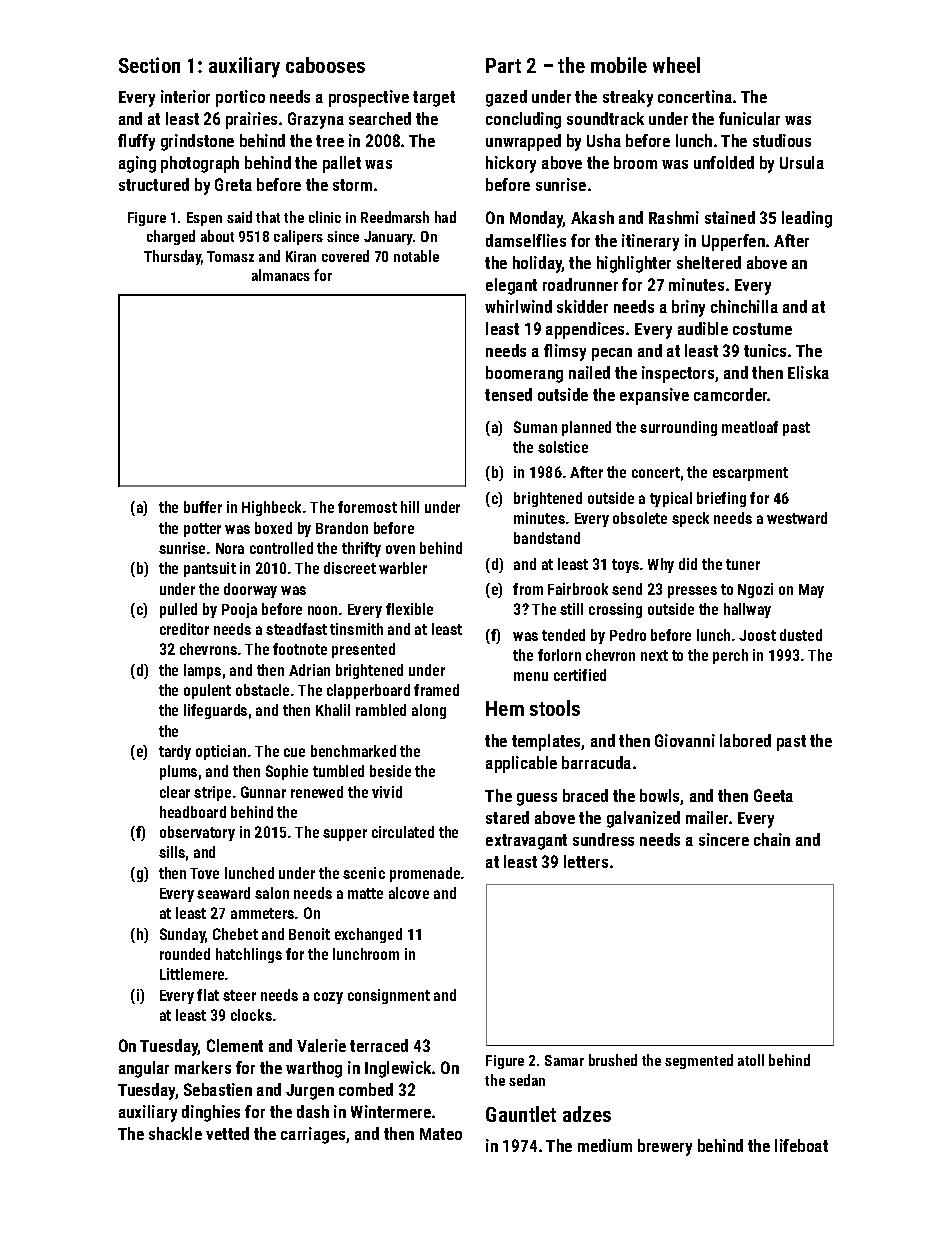 This screenshot has width=952, height=1233. Describe the element at coordinates (808, 372) in the screenshot. I see `Eliska` at that location.
